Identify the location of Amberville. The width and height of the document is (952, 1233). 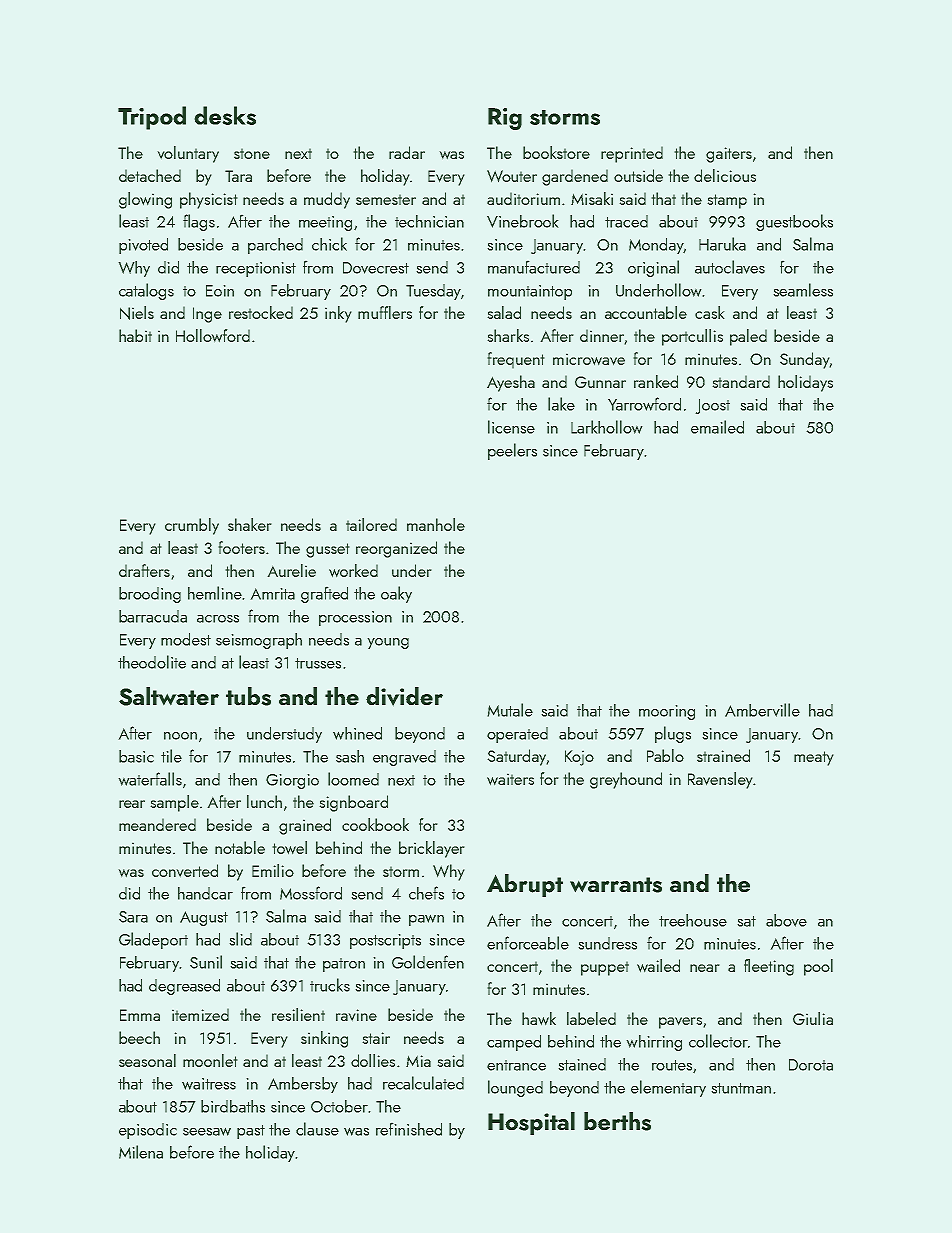
(762, 710).
